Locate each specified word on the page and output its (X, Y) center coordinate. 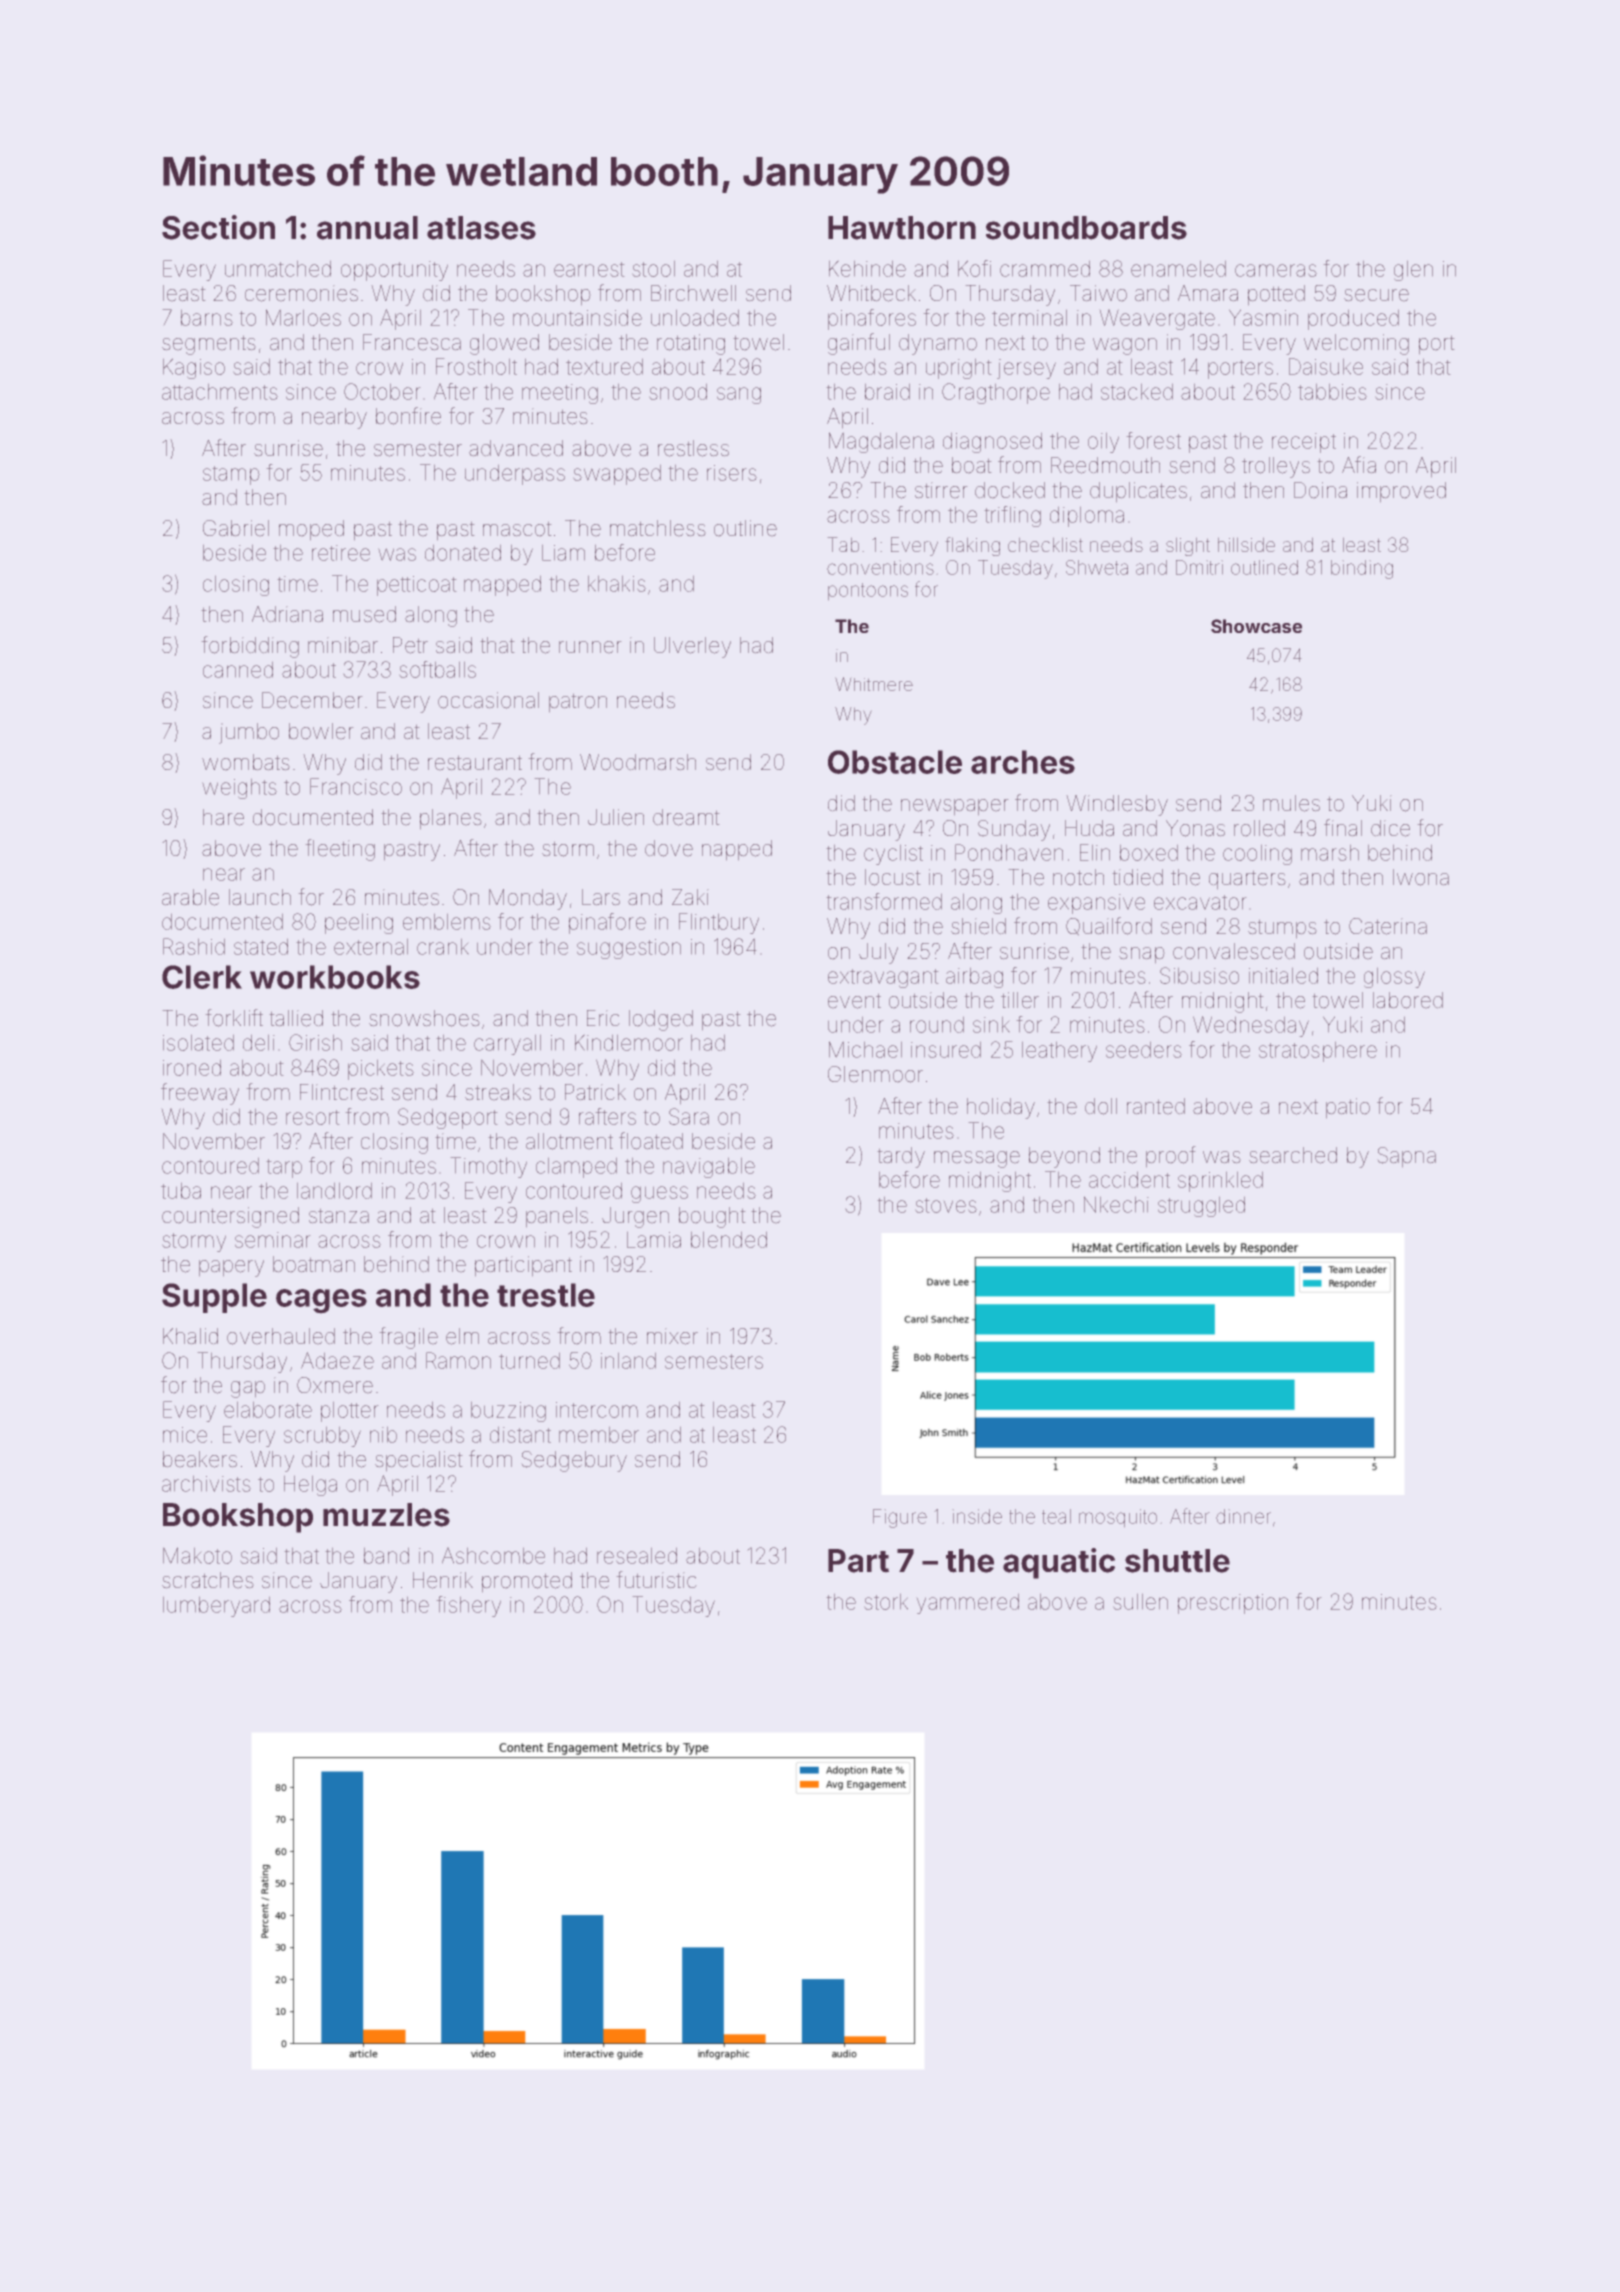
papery (231, 1268)
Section (218, 227)
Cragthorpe (996, 393)
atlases (481, 228)
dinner (1243, 1516)
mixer (672, 1336)
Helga (310, 1485)
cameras (1276, 270)
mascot (517, 529)
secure (1376, 295)
